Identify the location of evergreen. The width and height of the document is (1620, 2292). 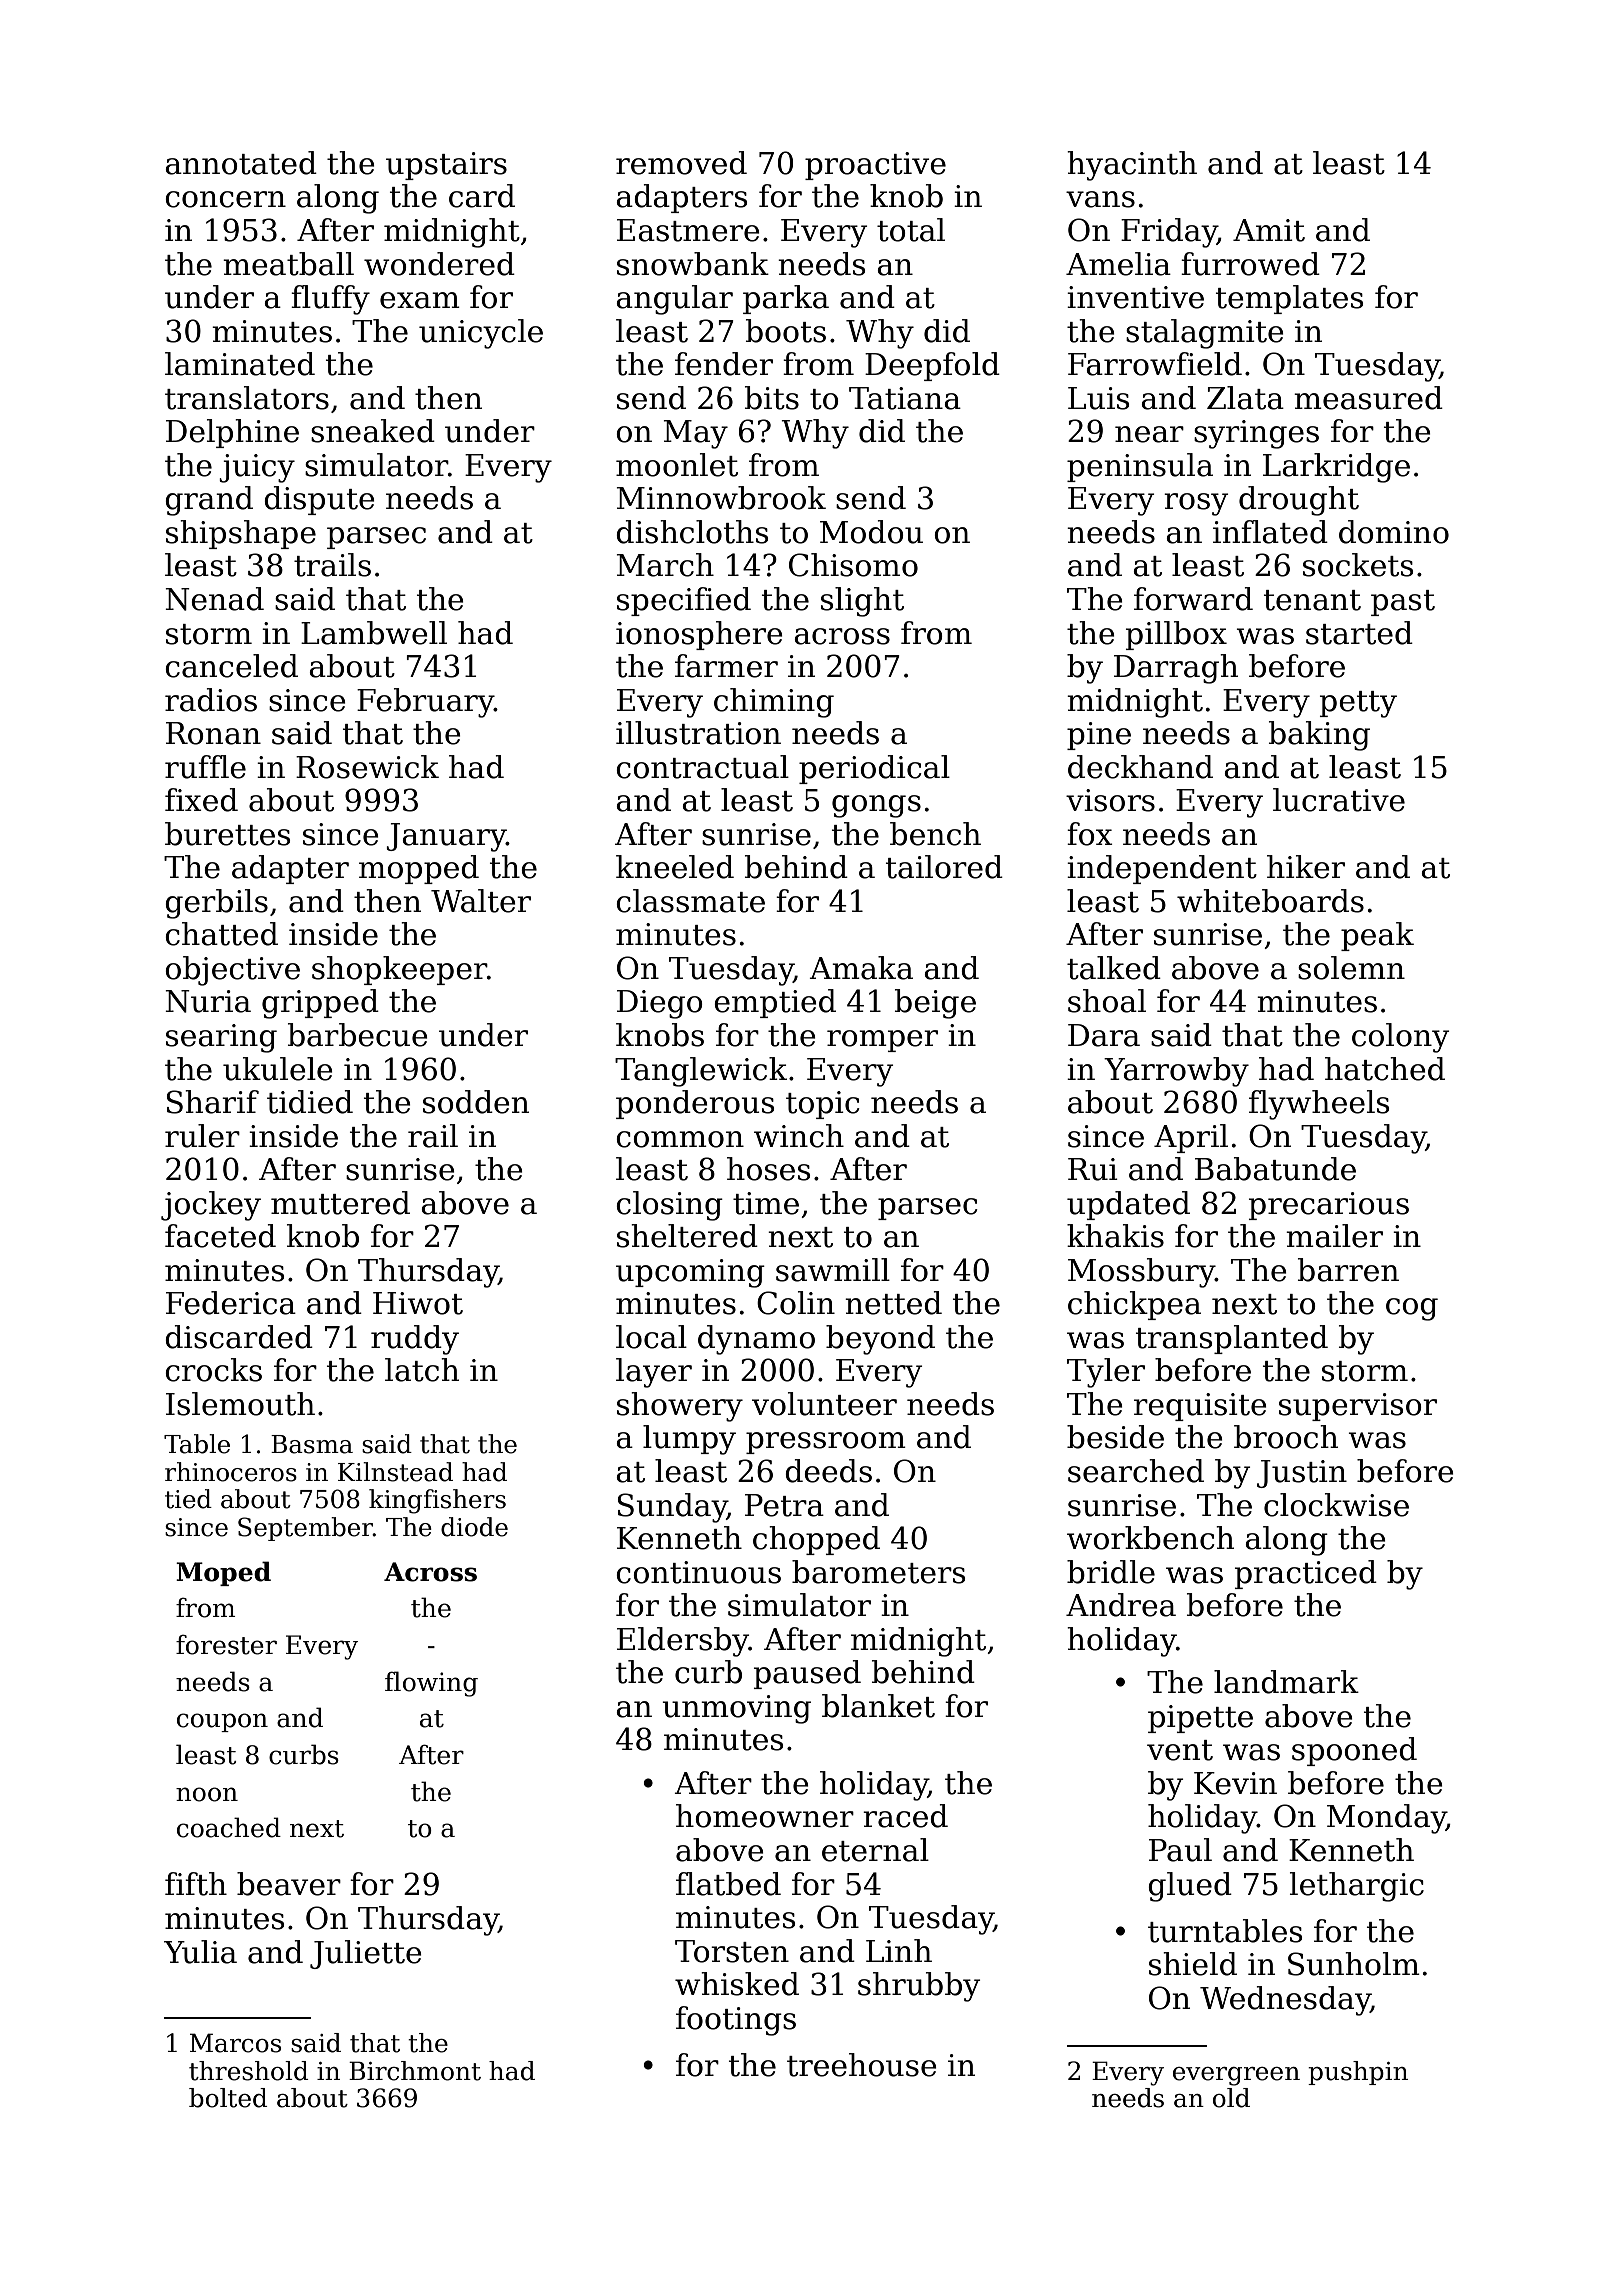
(1236, 2076).
